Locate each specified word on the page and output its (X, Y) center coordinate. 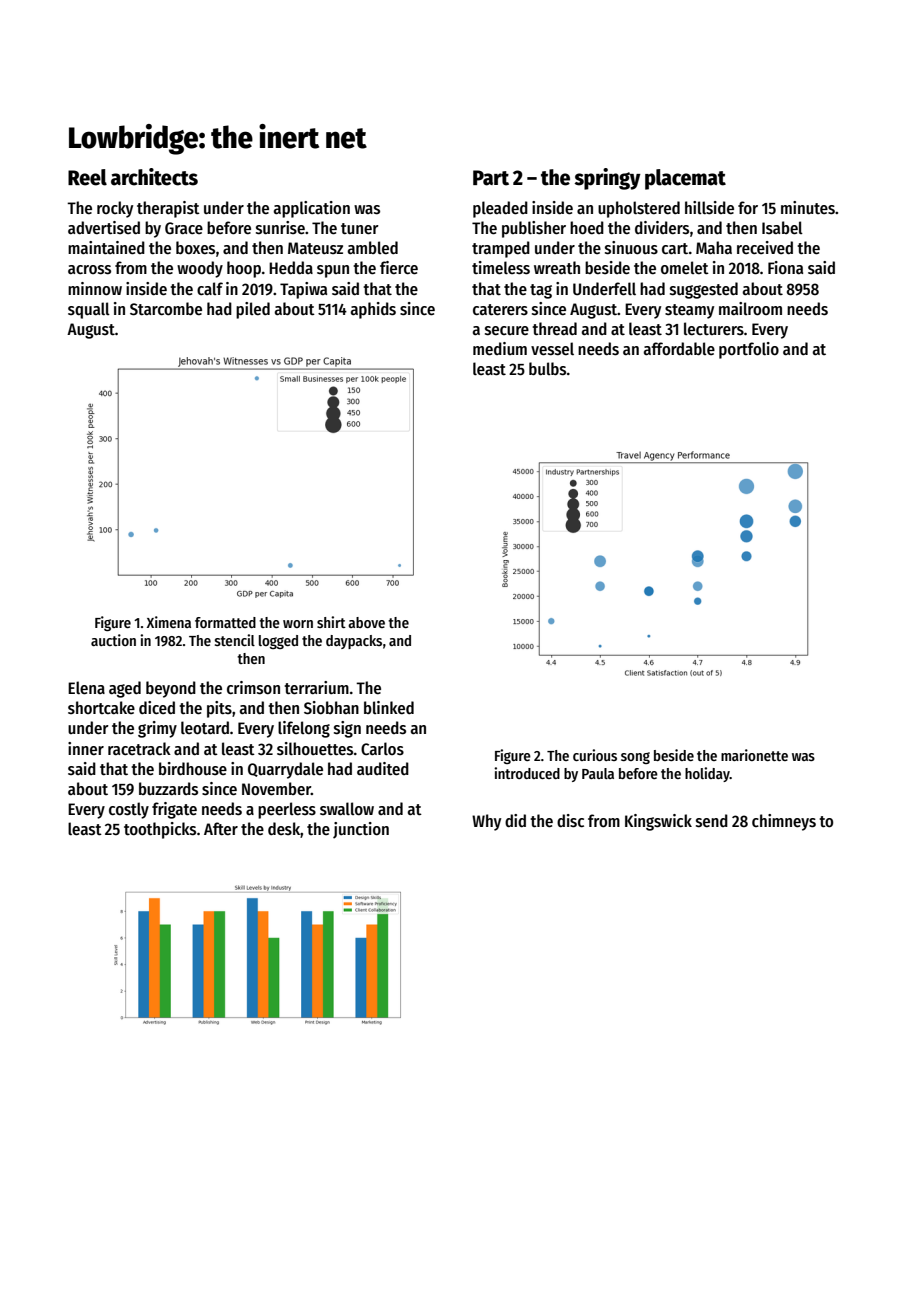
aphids (373, 310)
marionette (754, 755)
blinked (389, 708)
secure (507, 331)
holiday (707, 774)
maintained (106, 248)
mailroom (750, 309)
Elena (86, 688)
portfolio (749, 350)
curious (595, 755)
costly (129, 810)
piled (253, 310)
